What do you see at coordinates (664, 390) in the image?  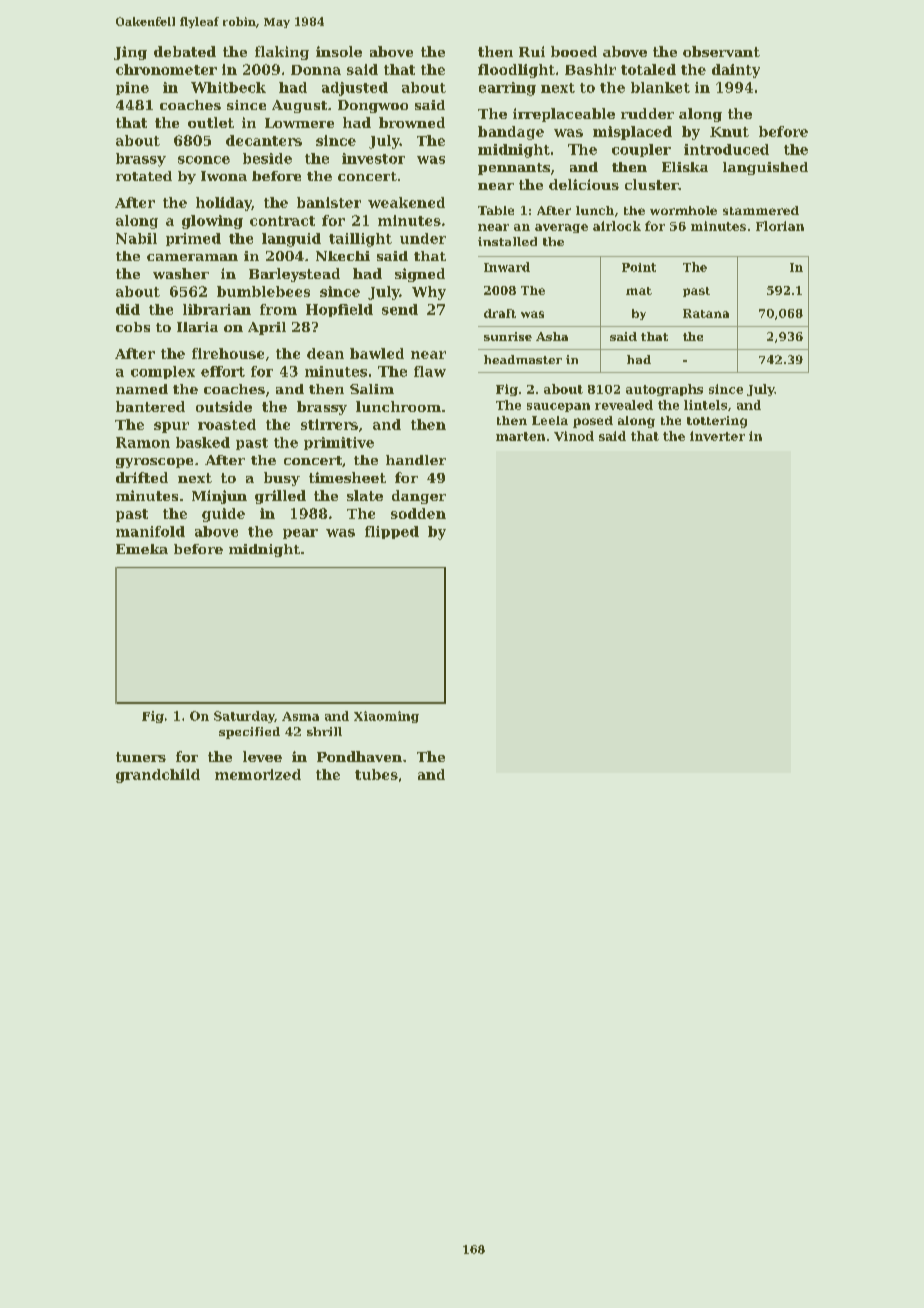 I see `autographs` at bounding box center [664, 390].
